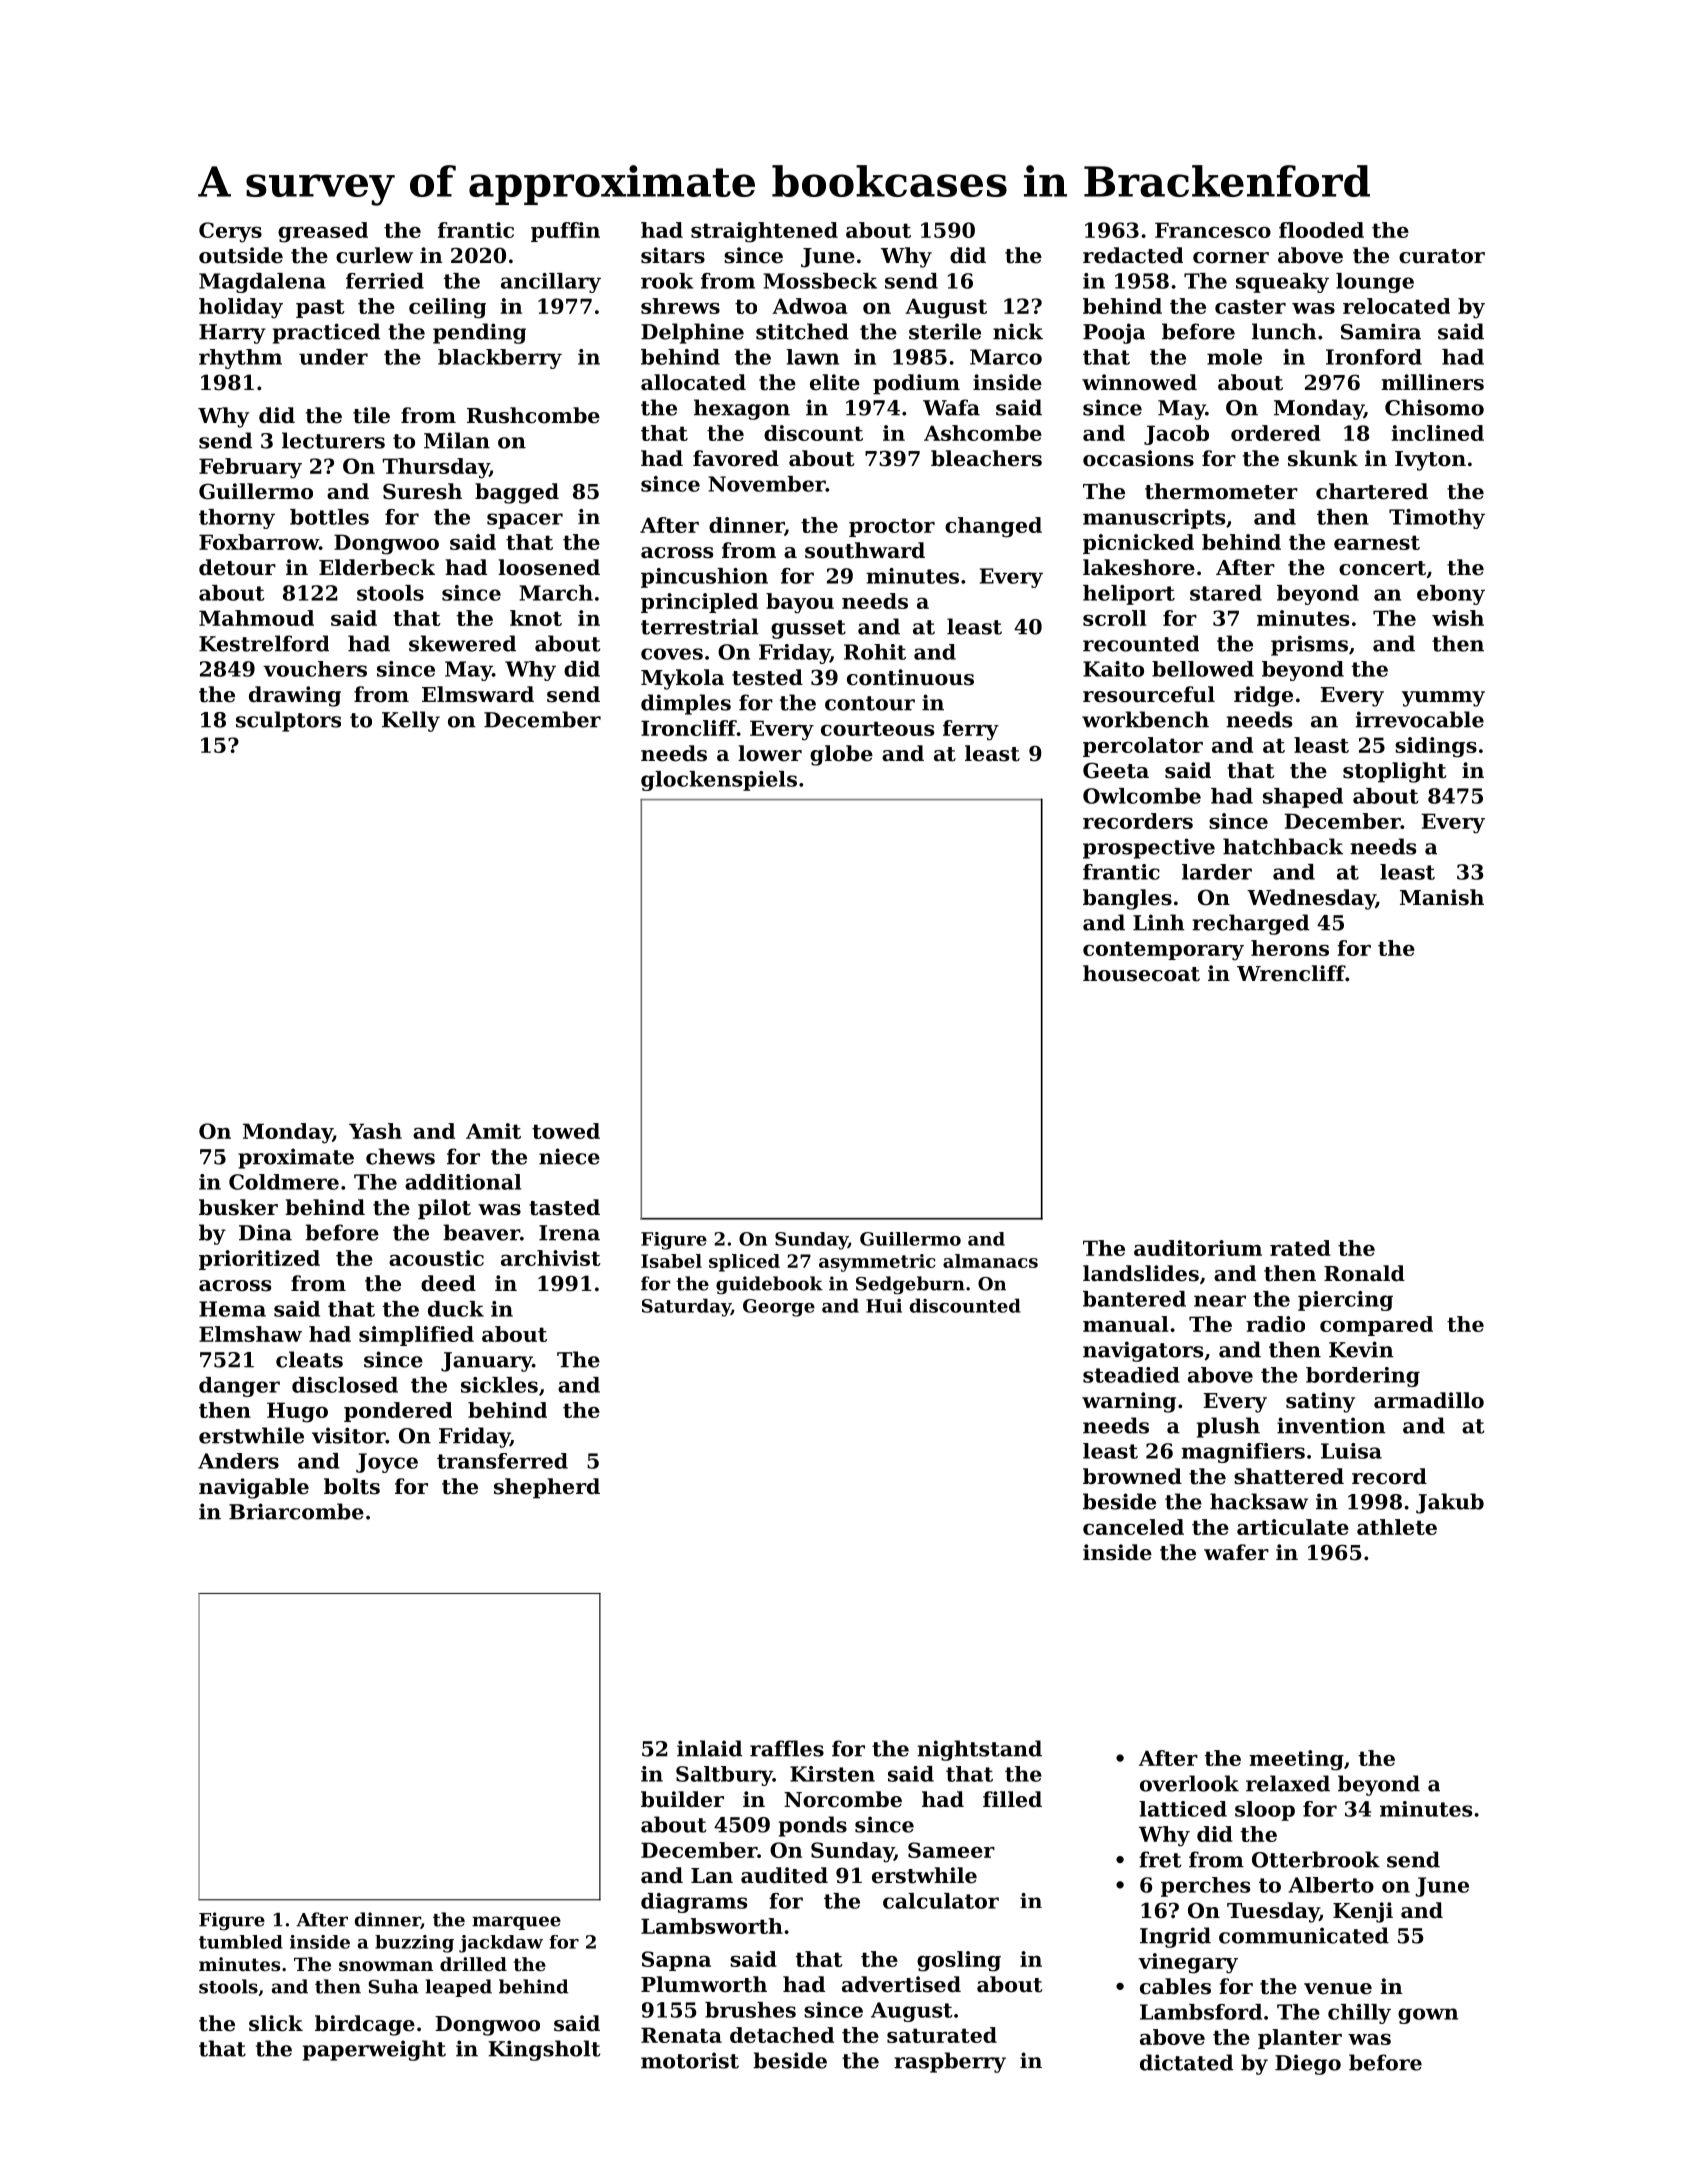 The height and width of the document is (2178, 1683). I want to click on November, so click(767, 484).
